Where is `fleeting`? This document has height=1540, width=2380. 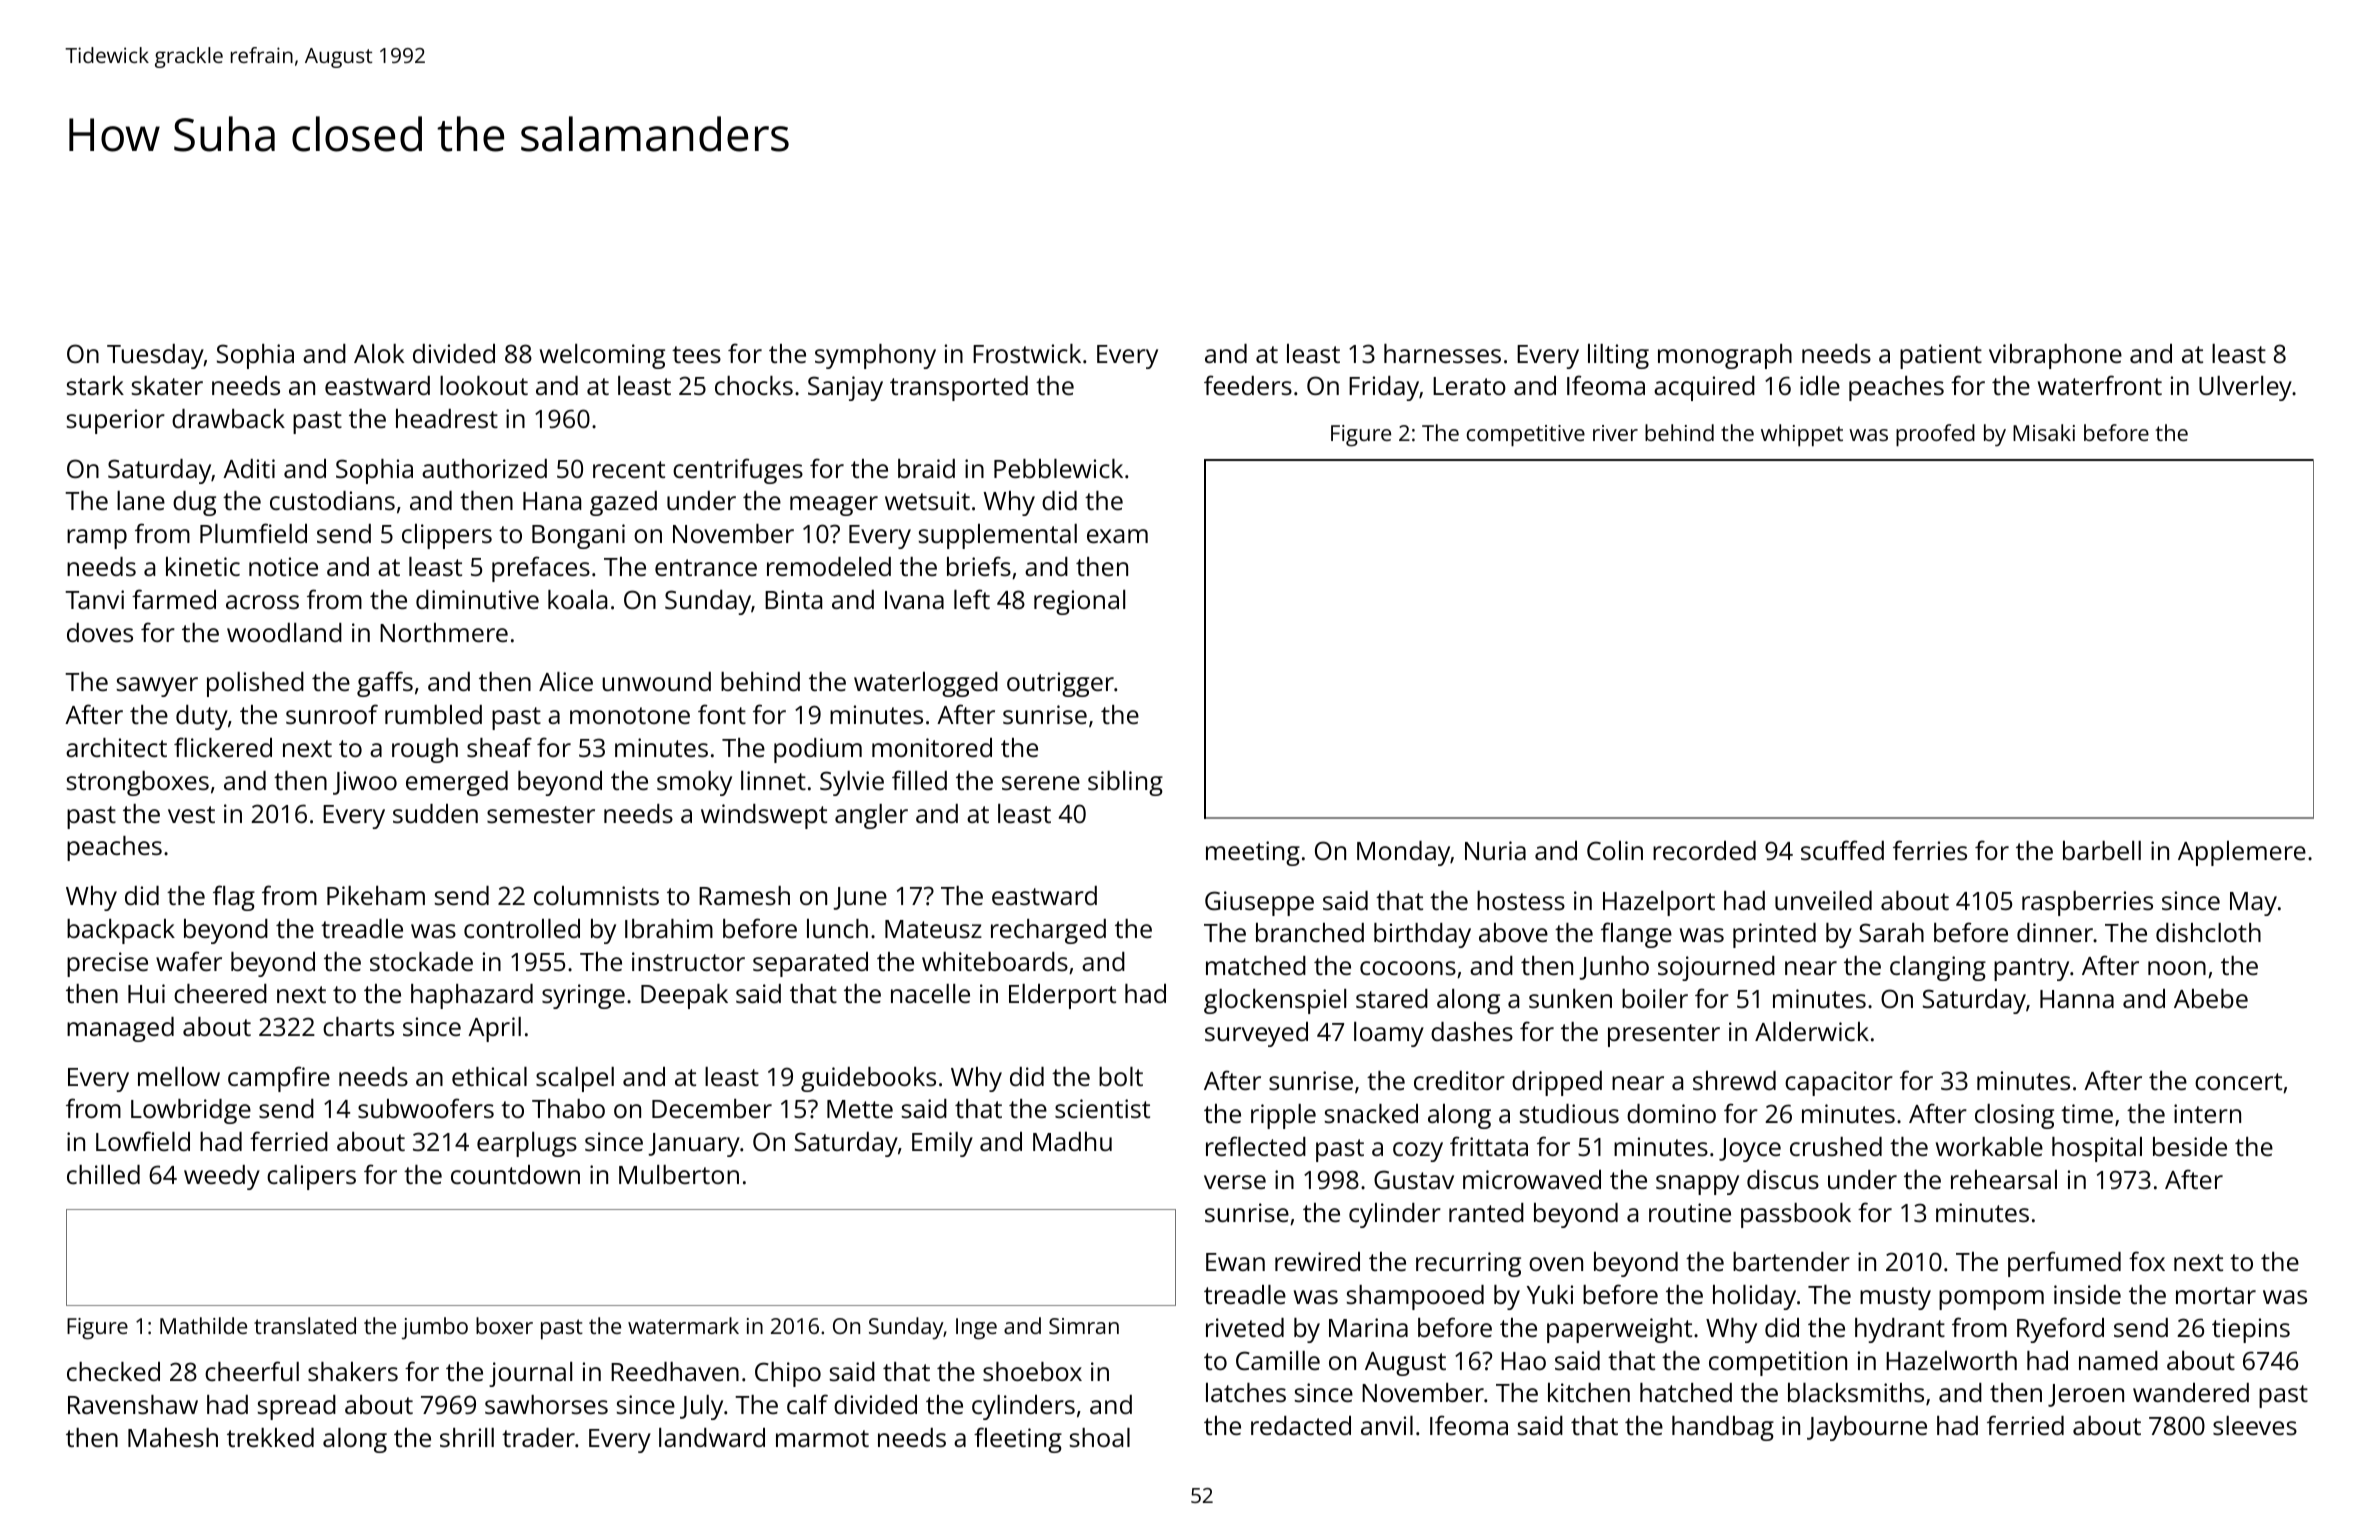
fleeting is located at coordinates (1018, 1440).
